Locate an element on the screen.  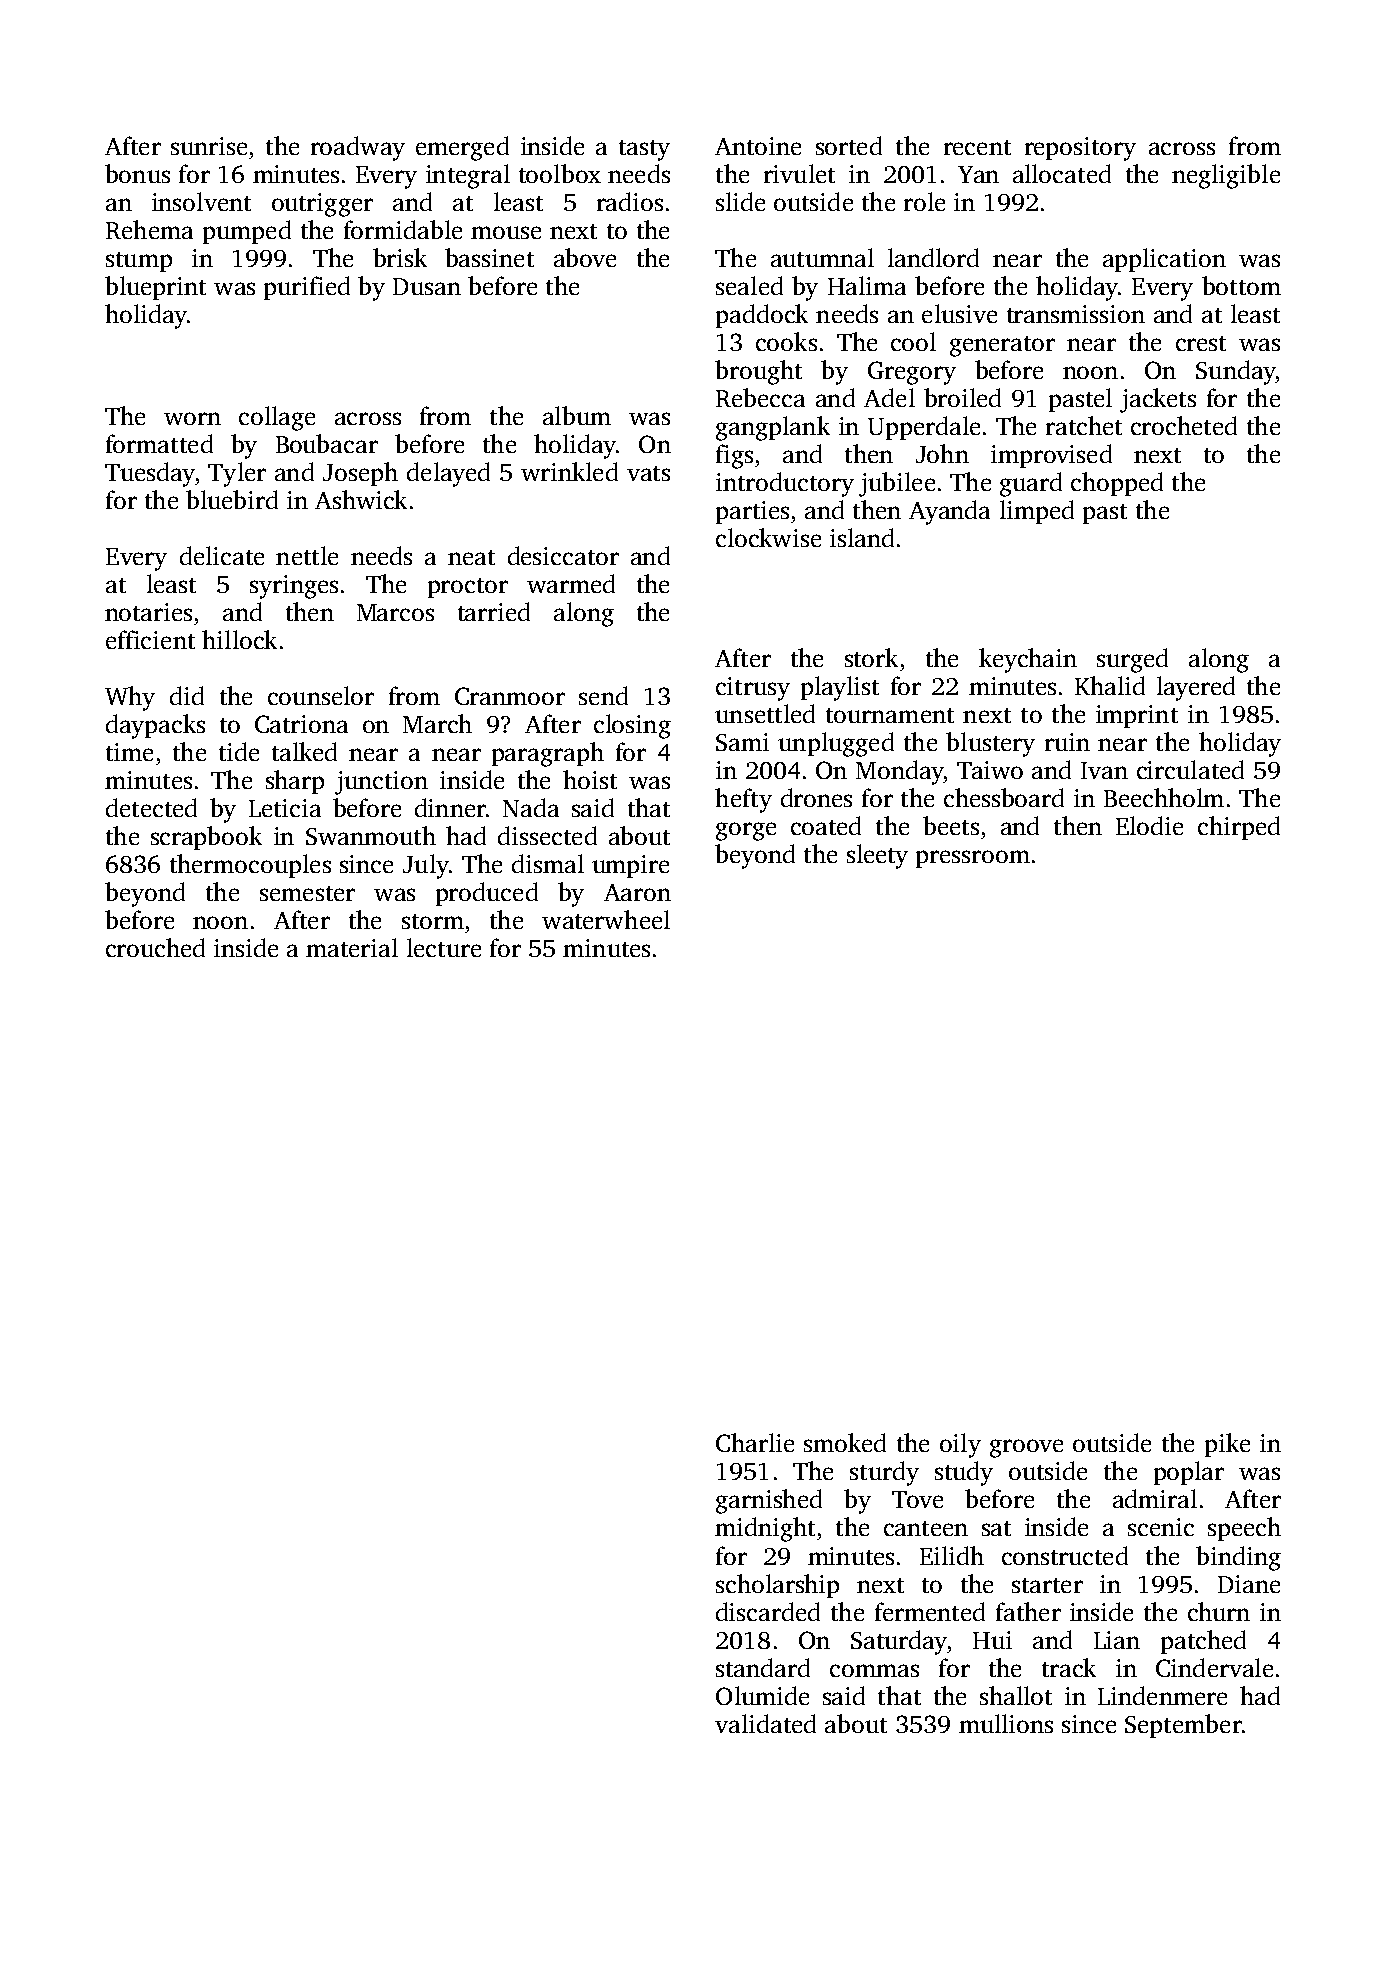
sunrise is located at coordinates (209, 146).
